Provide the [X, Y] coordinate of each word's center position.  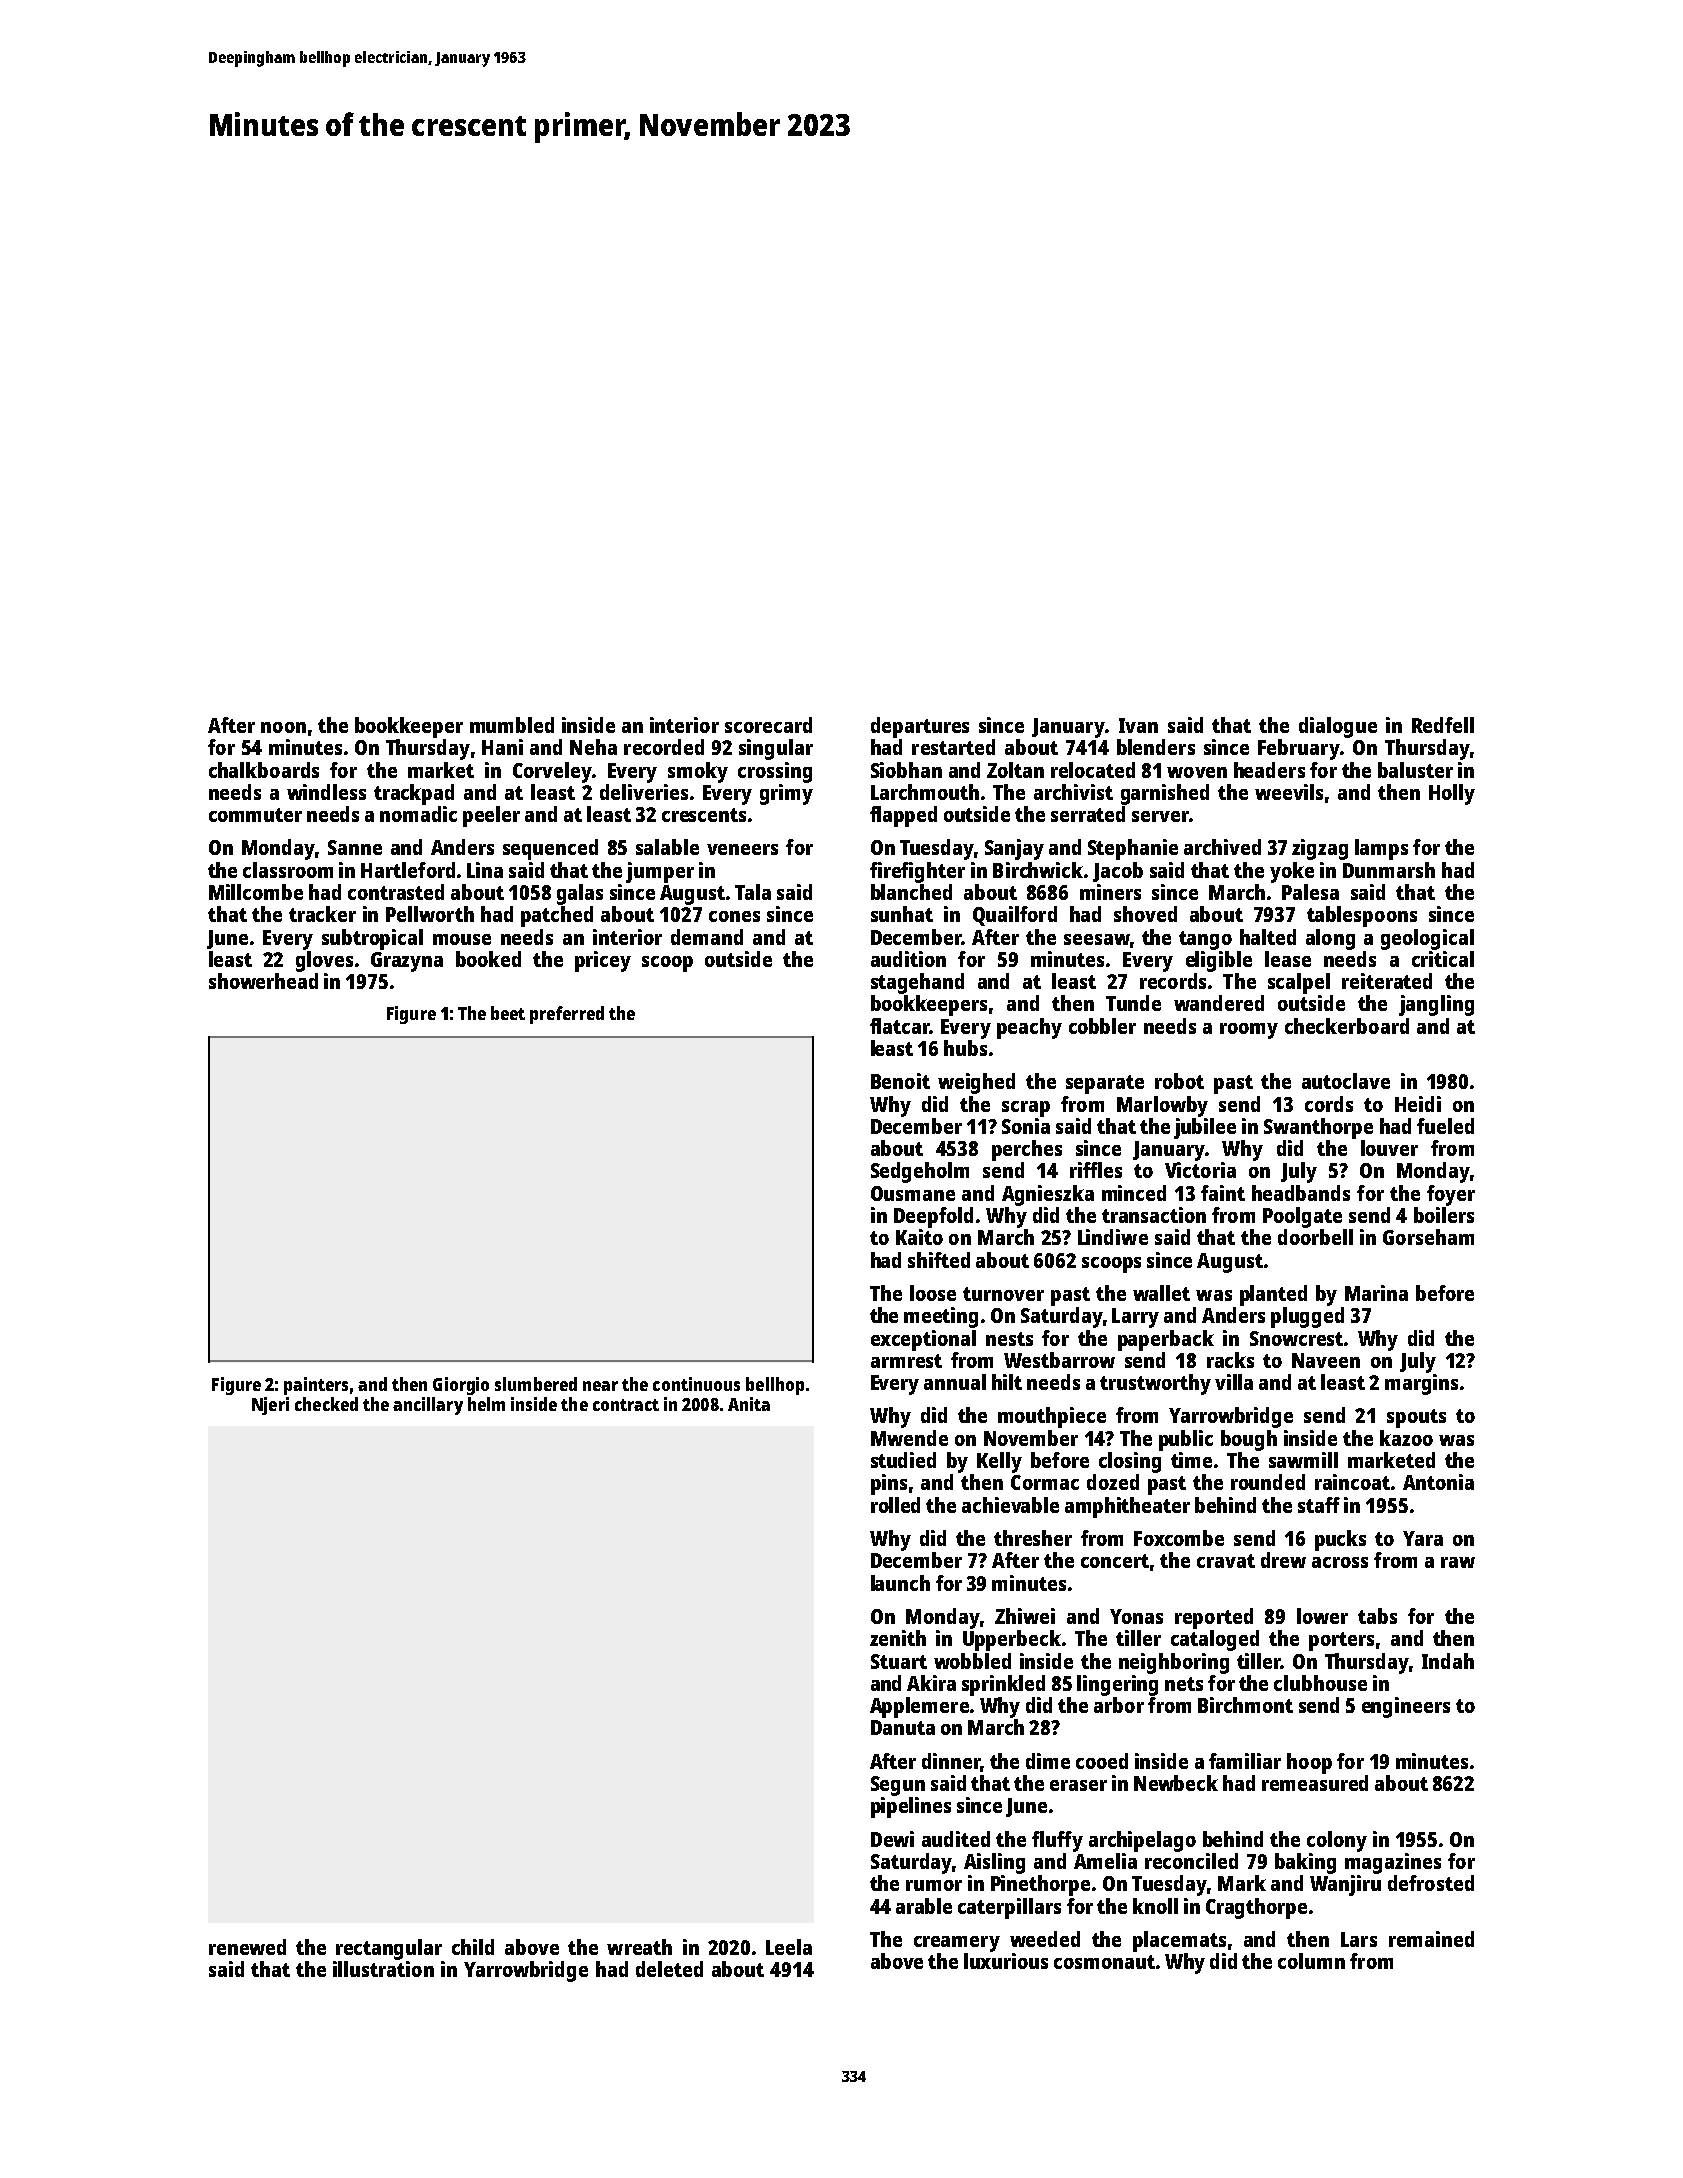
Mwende [909, 1438]
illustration [383, 1969]
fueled [1445, 1126]
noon [283, 727]
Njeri [270, 1406]
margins [1421, 1384]
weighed [976, 1083]
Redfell [1443, 725]
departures [920, 727]
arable [924, 1906]
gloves [324, 961]
